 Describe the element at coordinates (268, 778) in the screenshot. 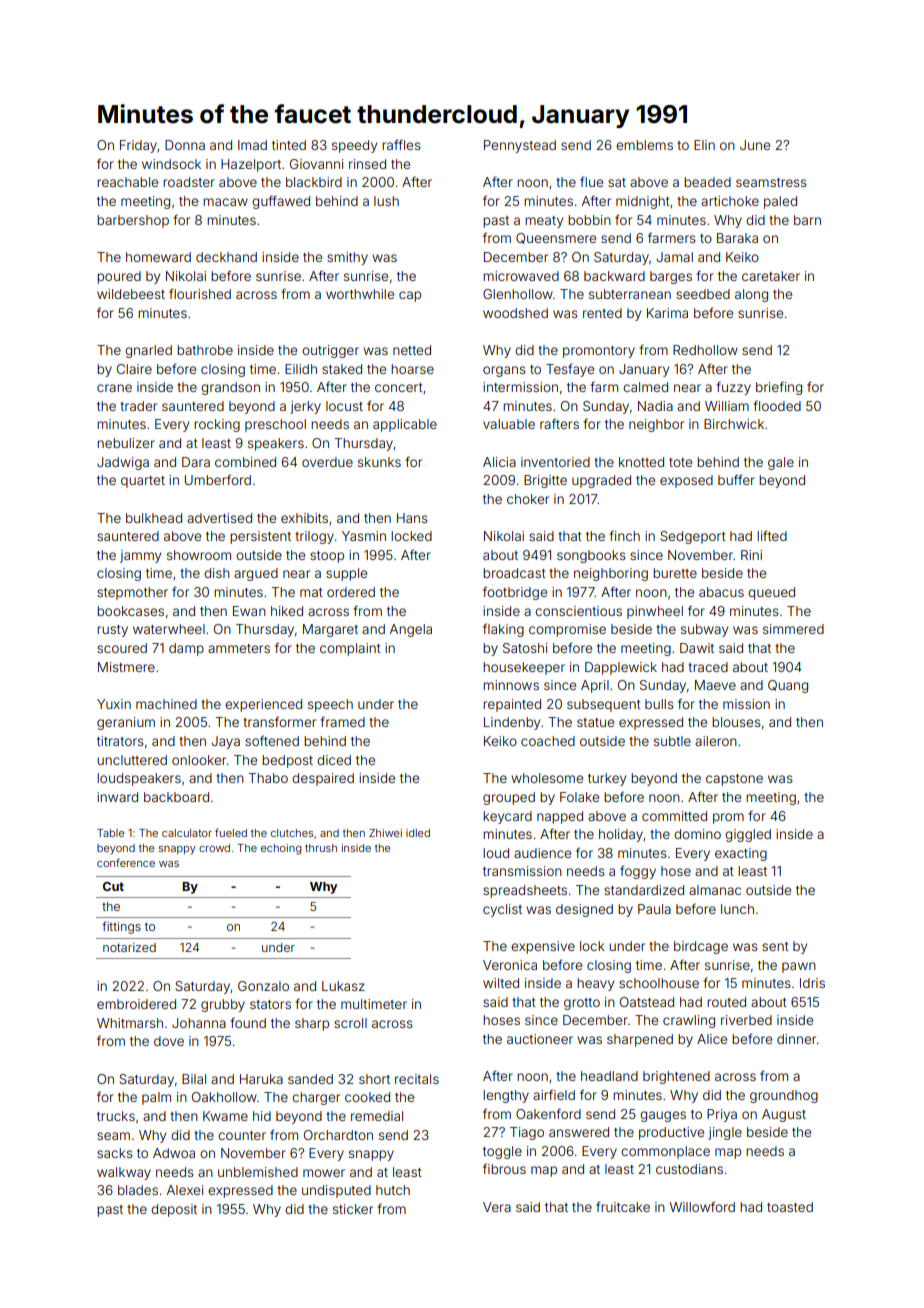

I see `Thabo` at that location.
